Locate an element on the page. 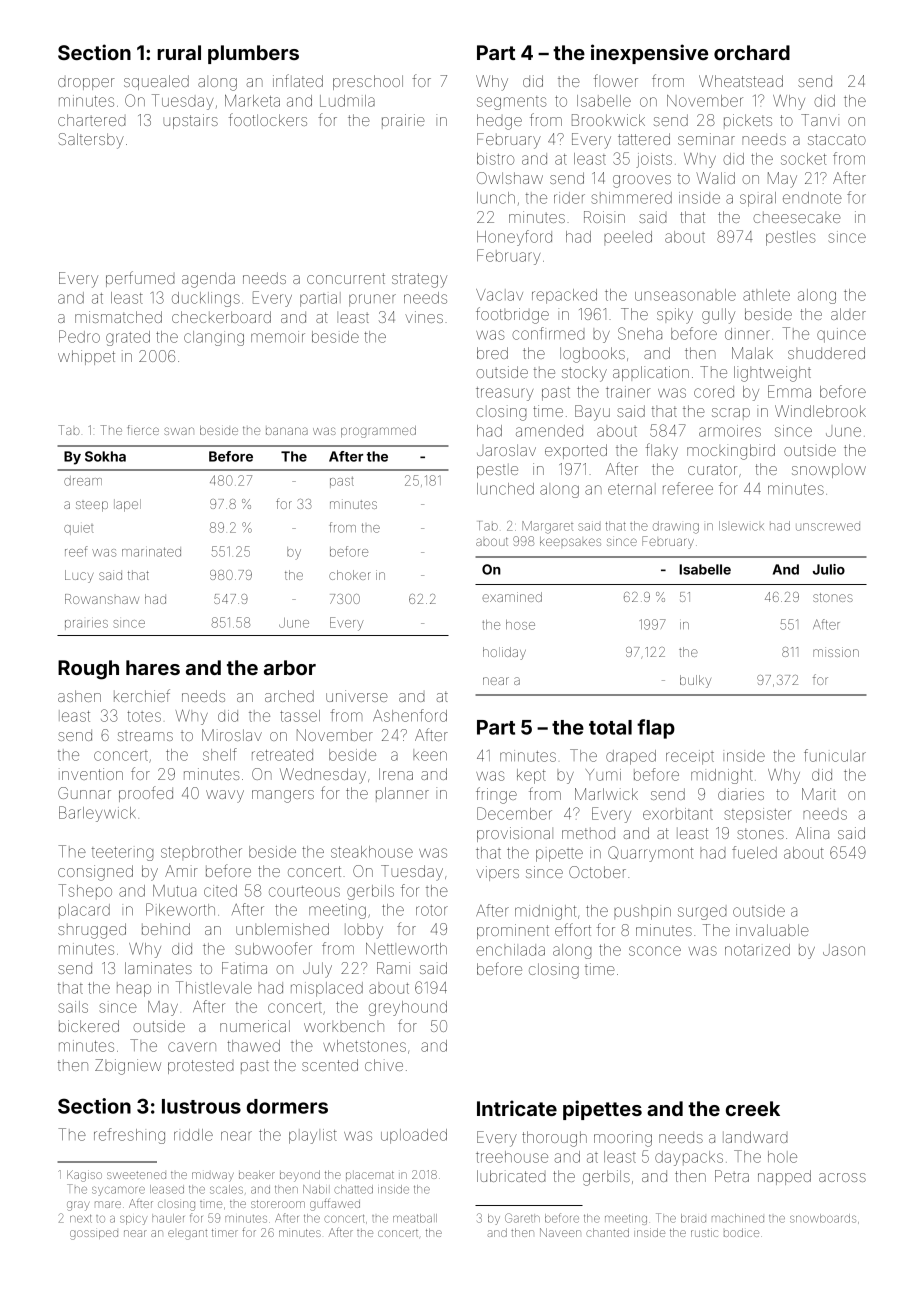 The image size is (924, 1308). staccato is located at coordinates (837, 139).
